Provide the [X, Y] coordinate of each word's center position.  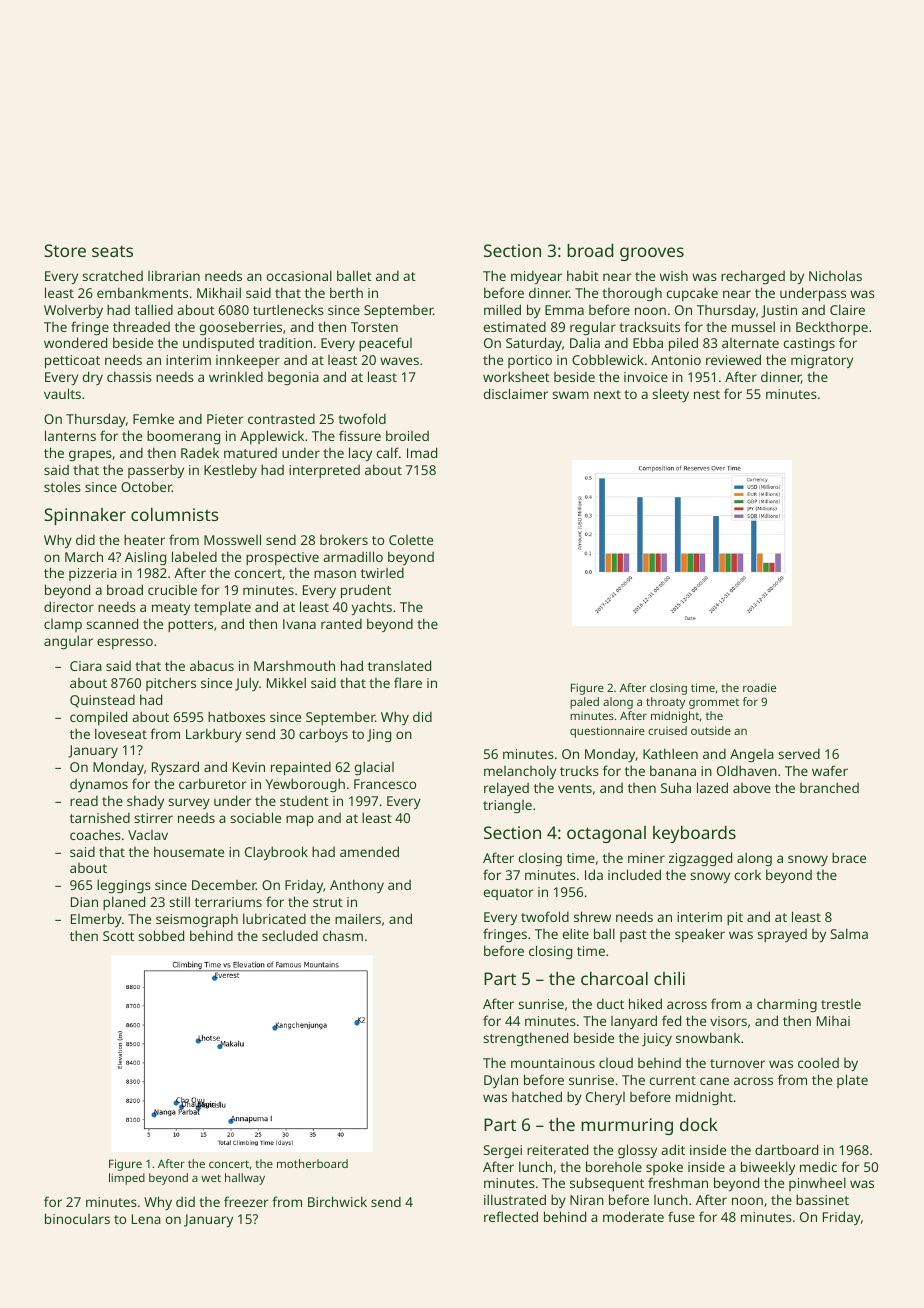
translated [399, 665]
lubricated [274, 918]
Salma [849, 933]
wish [674, 276]
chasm [343, 935]
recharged [753, 277]
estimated [515, 326]
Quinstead [102, 701]
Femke [153, 418]
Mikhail [219, 292]
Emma [564, 310]
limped [127, 1179]
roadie [759, 687]
